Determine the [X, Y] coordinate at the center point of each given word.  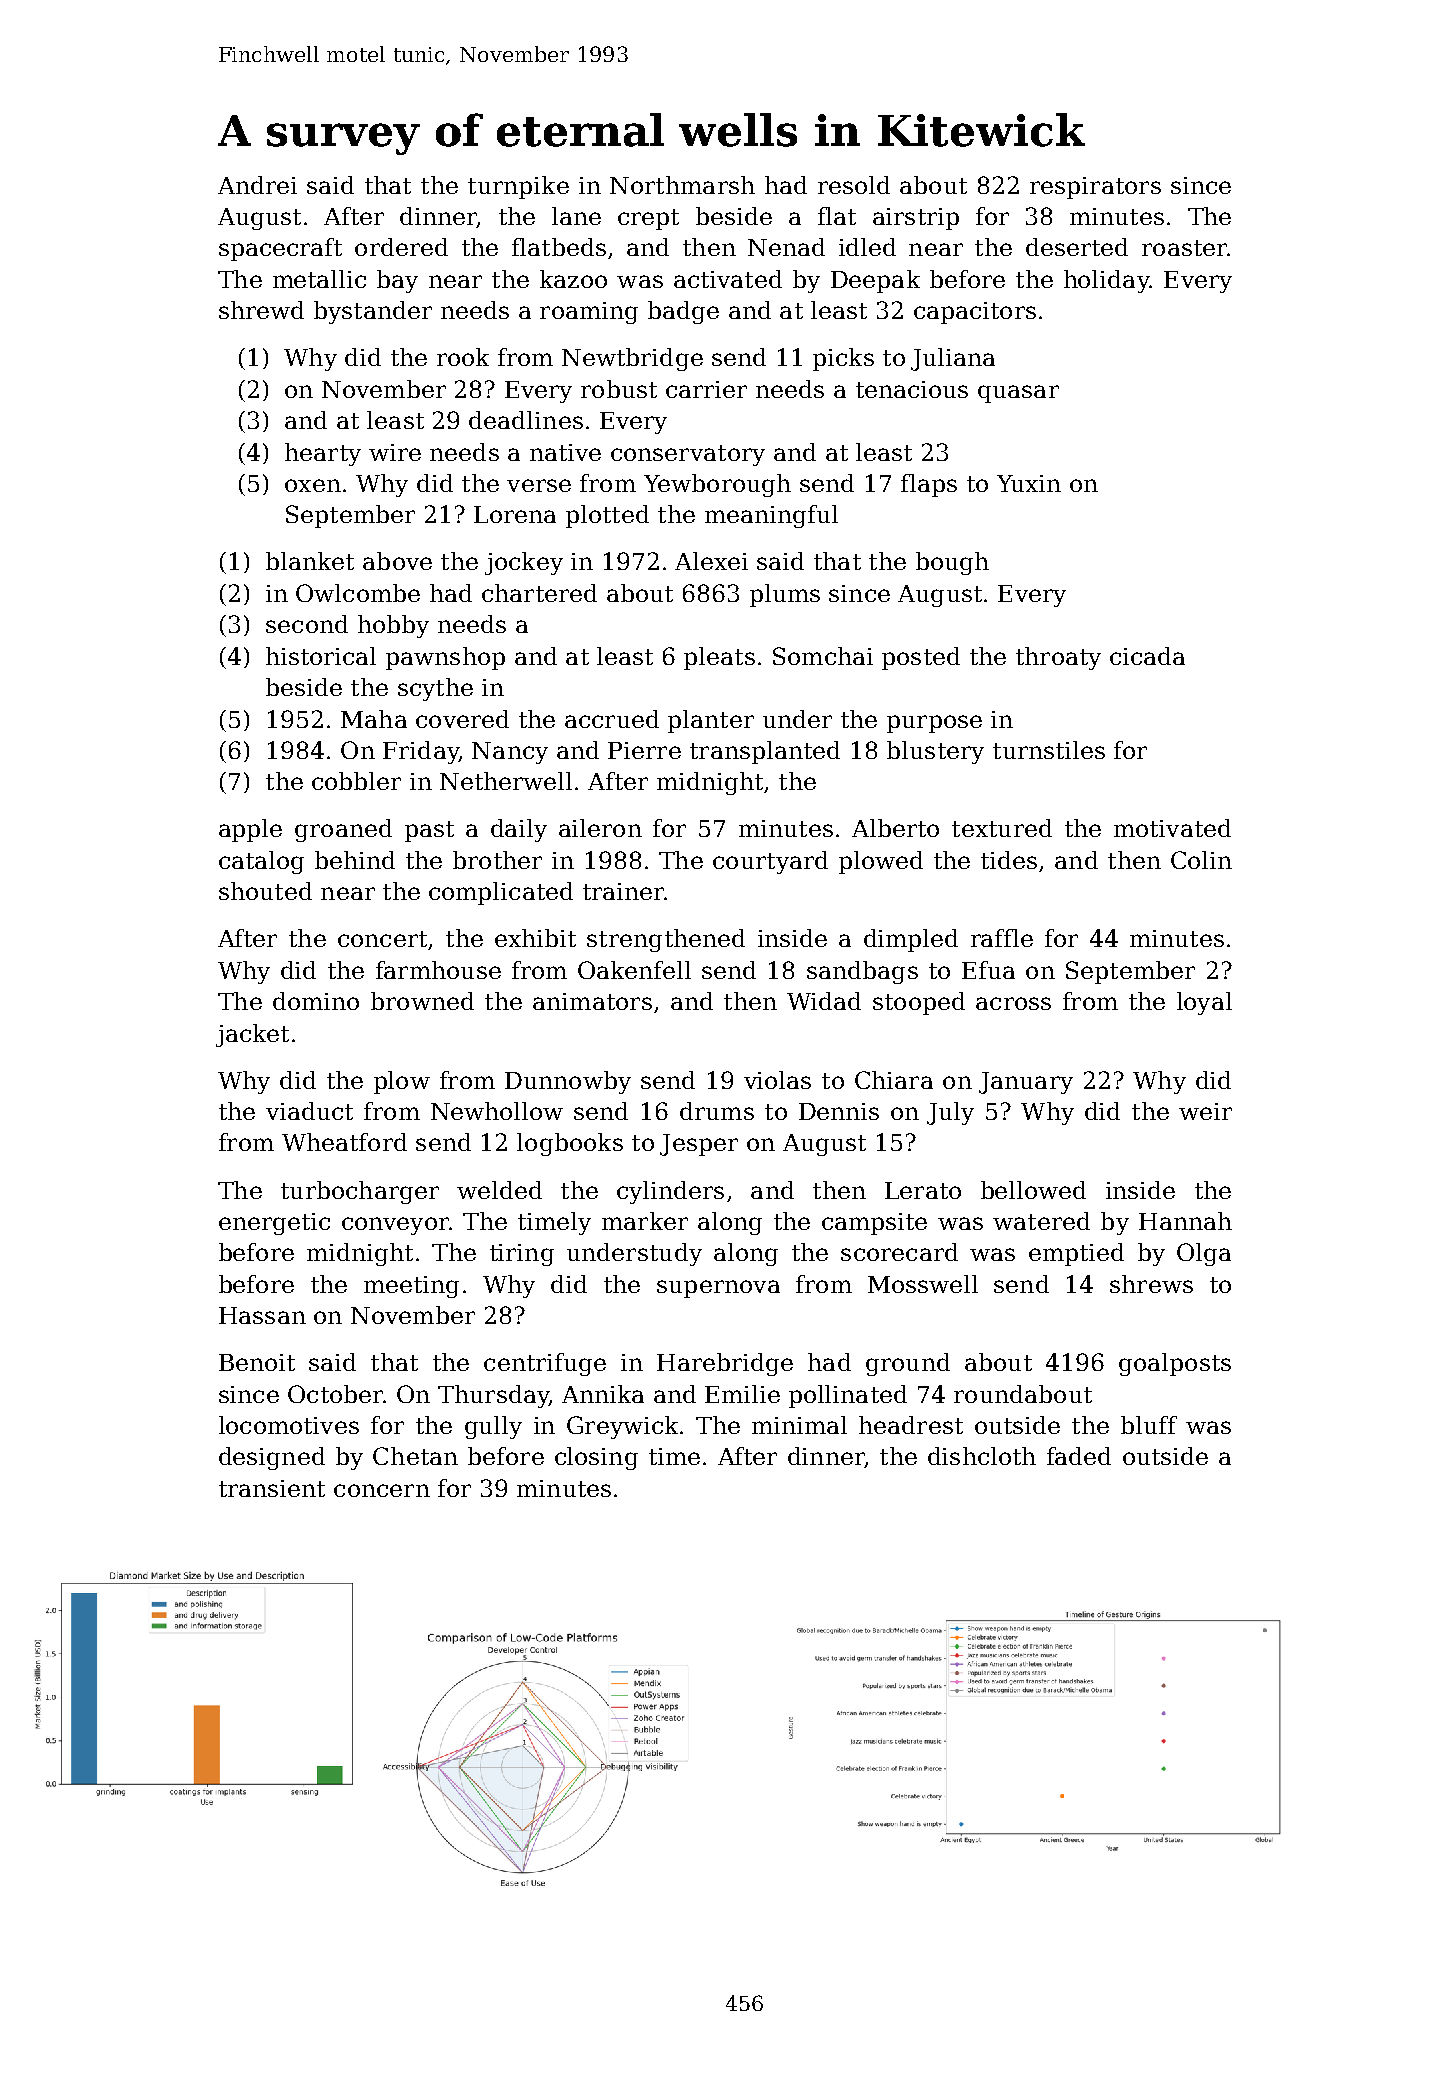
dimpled [911, 940]
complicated [501, 893]
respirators [1095, 188]
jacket [252, 1035]
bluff [1149, 1425]
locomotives [289, 1425]
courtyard [770, 862]
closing [596, 1458]
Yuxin [1029, 483]
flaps [929, 485]
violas [777, 1080]
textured [1002, 828]
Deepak [875, 281]
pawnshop [445, 658]
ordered [401, 247]
